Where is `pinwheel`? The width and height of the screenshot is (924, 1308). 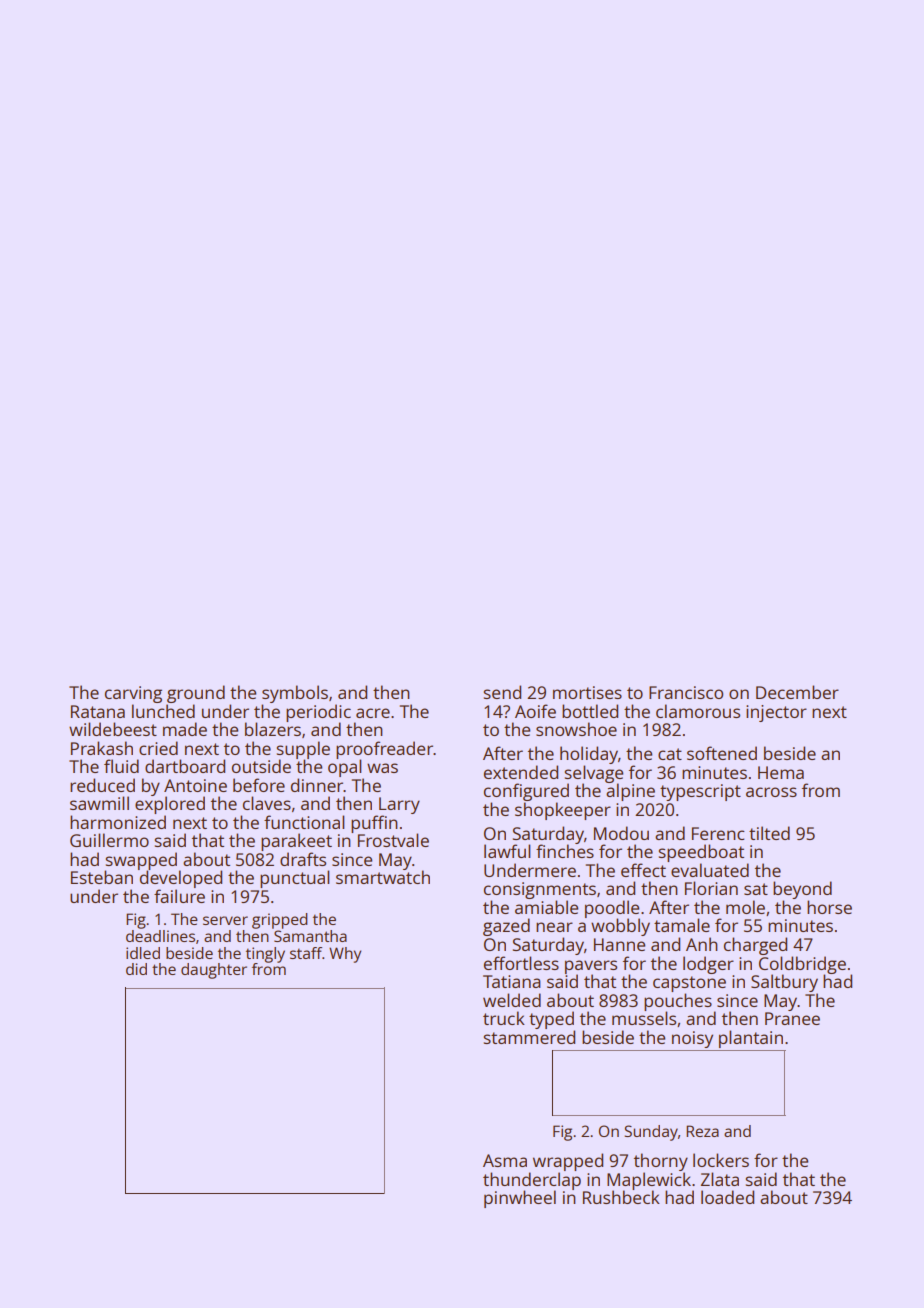 pinwheel is located at coordinates (520, 1199).
